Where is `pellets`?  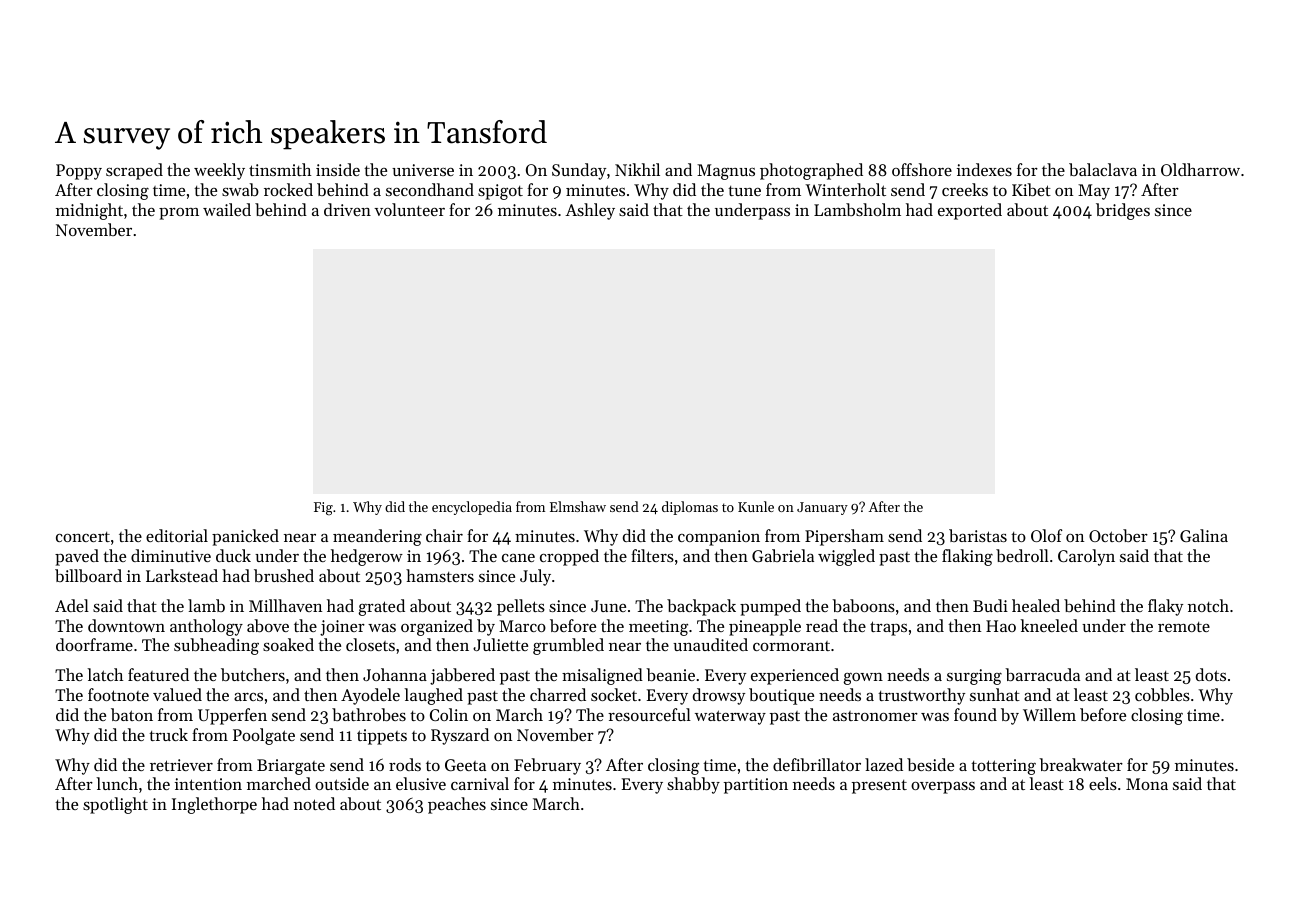
pellets is located at coordinates (521, 607).
